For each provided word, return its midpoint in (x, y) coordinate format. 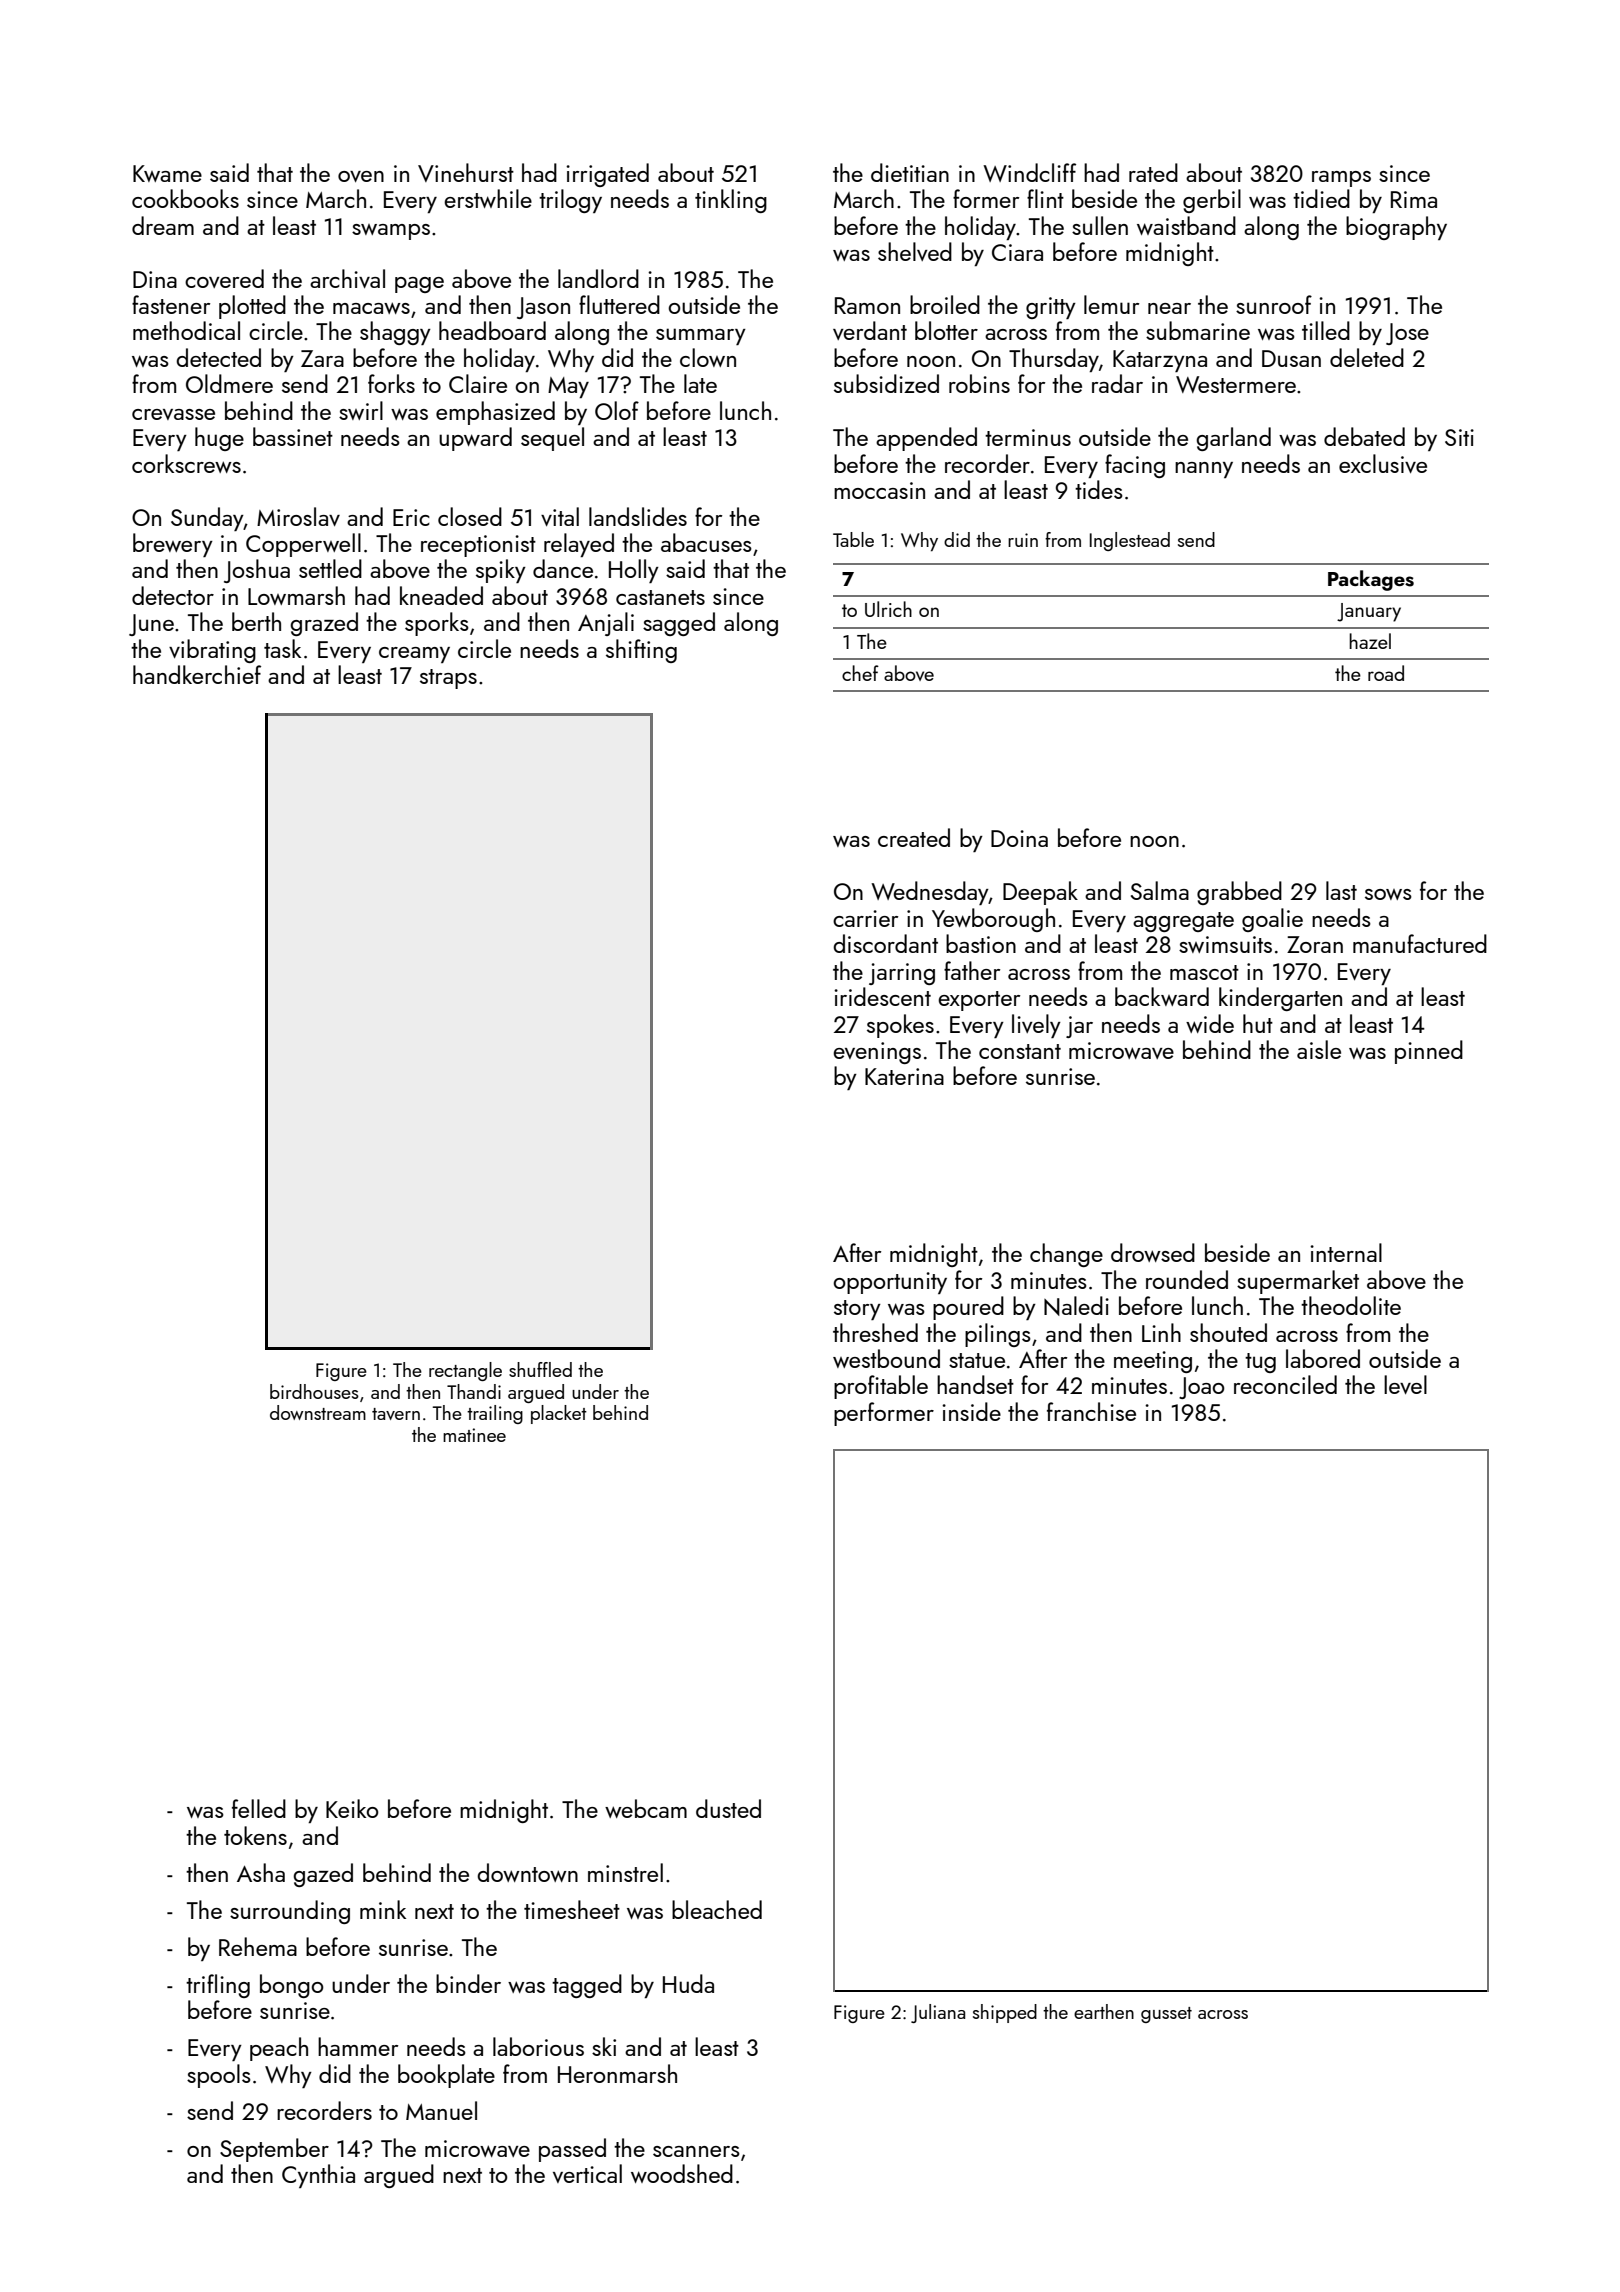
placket (559, 1414)
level (1405, 1384)
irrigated (607, 175)
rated (1153, 172)
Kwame (167, 173)
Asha (261, 1872)
